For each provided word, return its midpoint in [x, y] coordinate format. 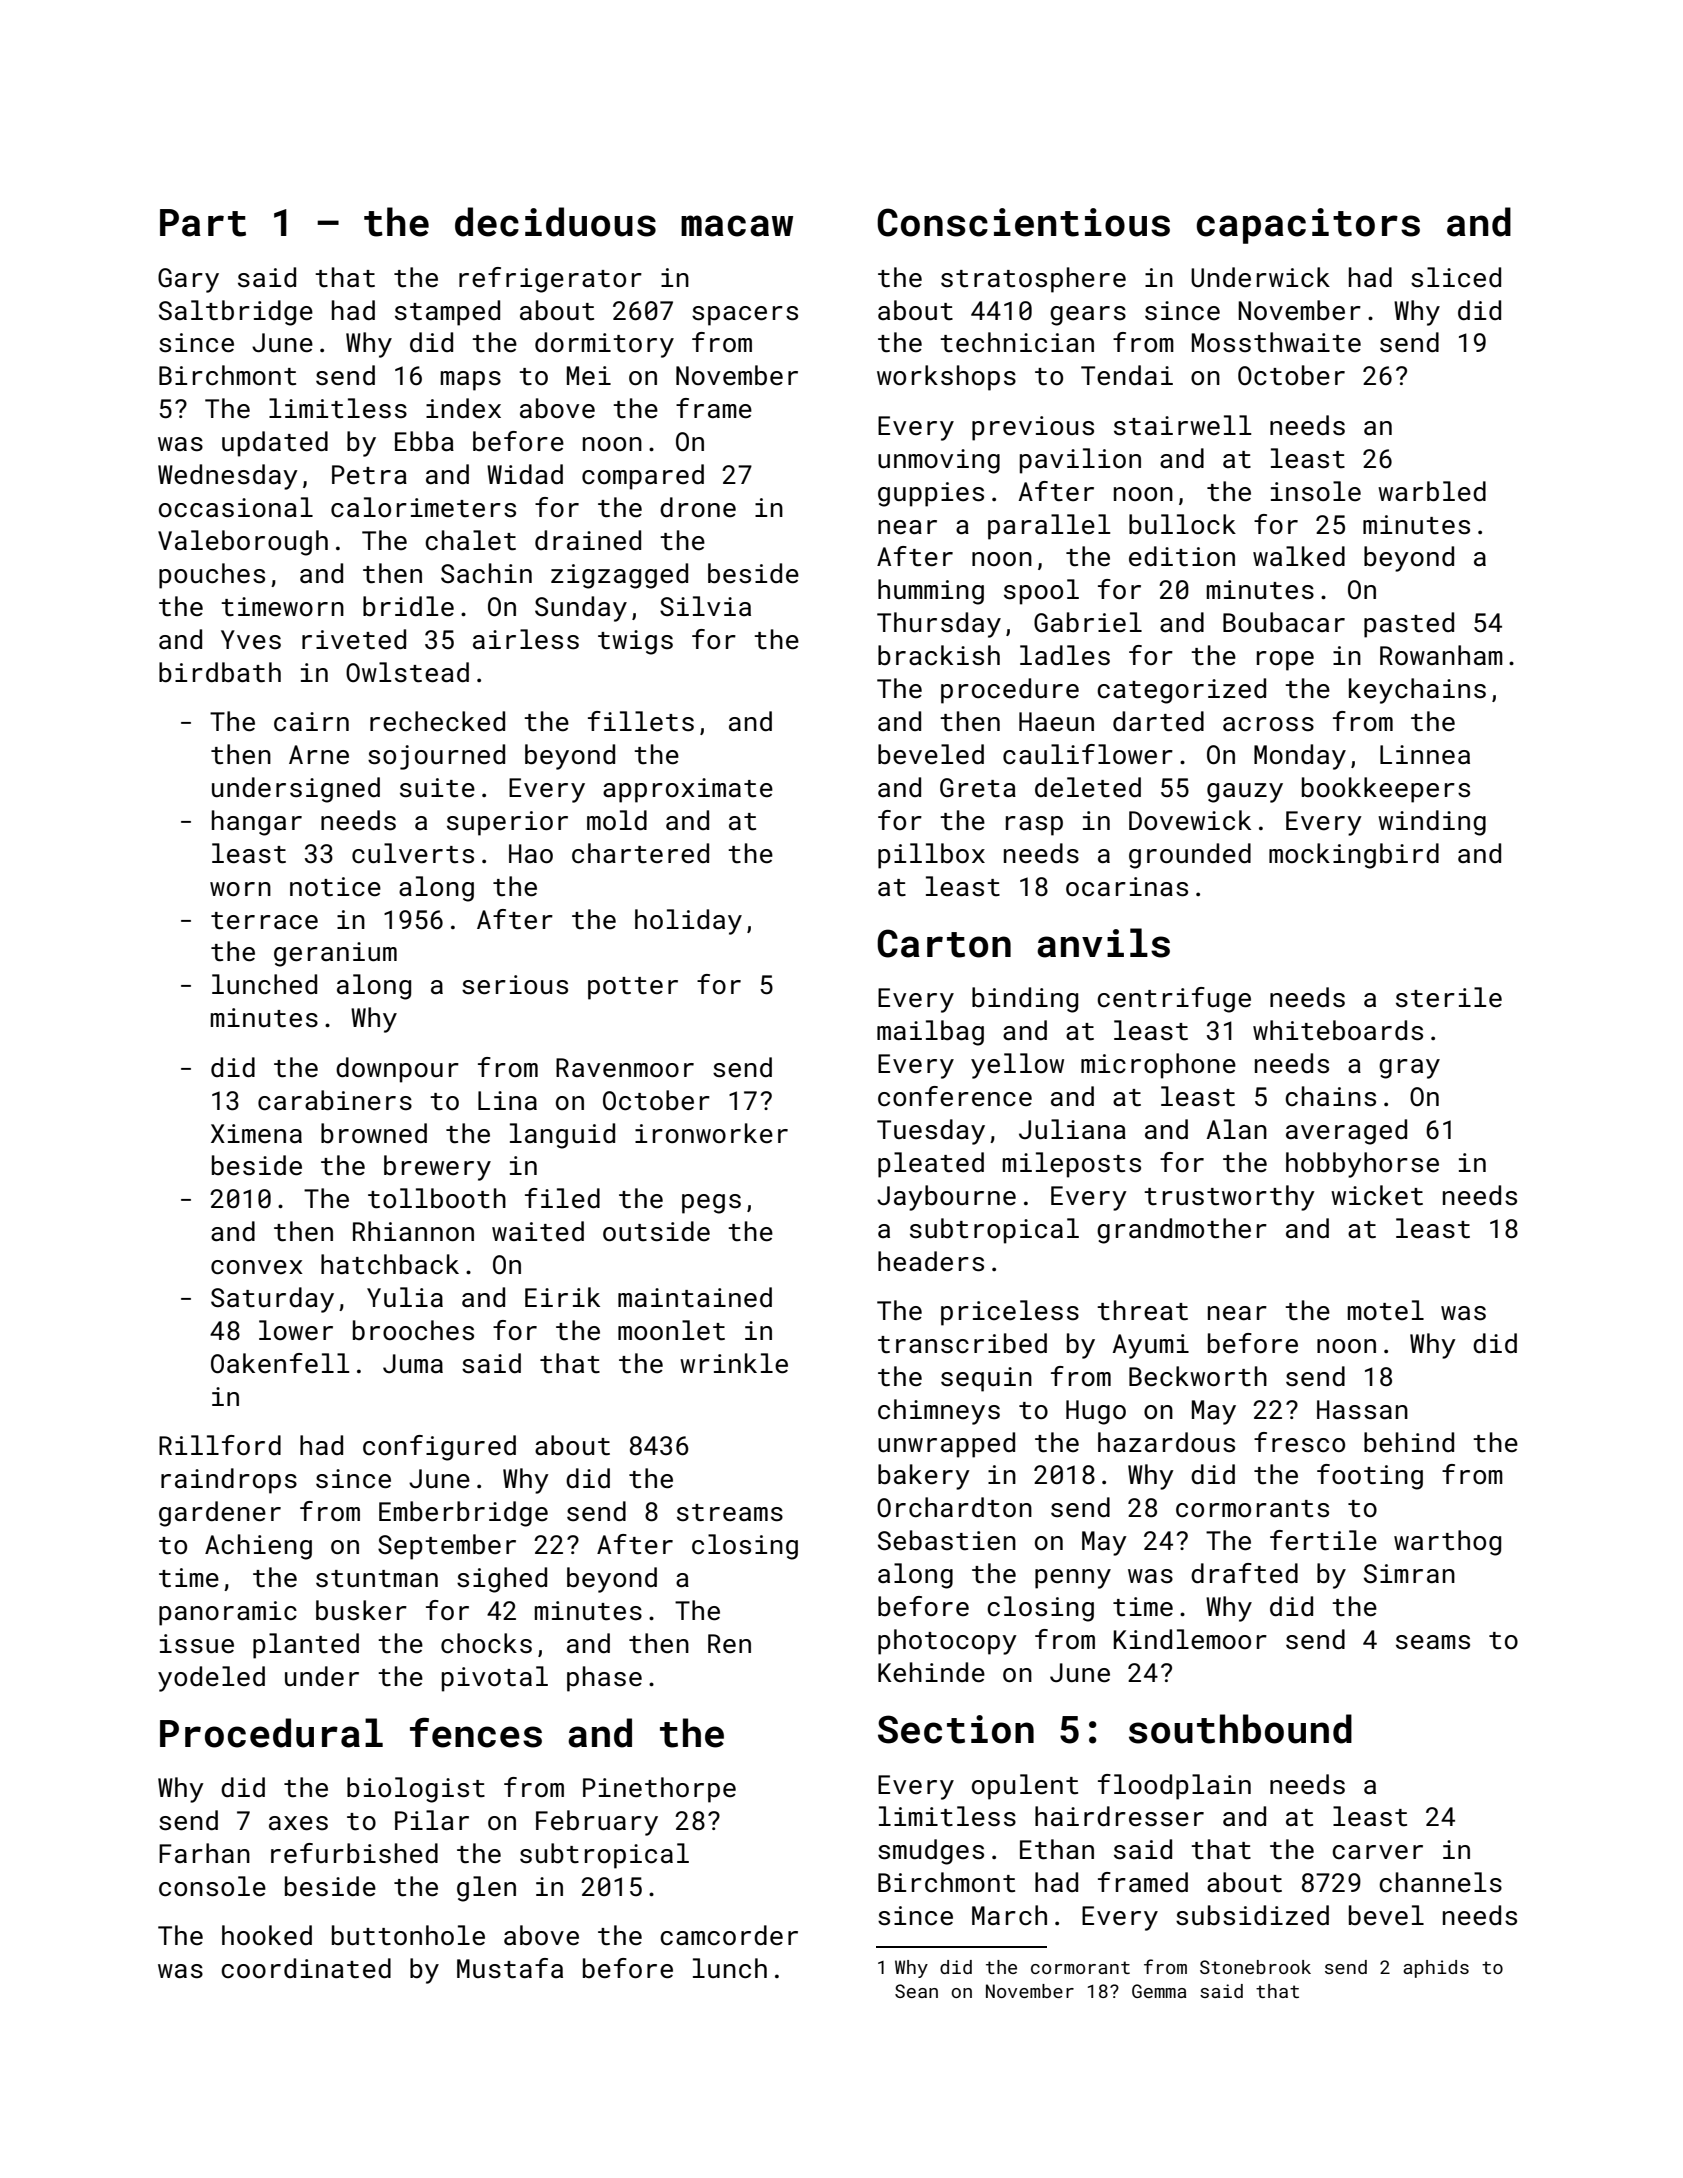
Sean [916, 1991]
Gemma [1159, 1991]
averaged [1346, 1132]
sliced [1456, 277]
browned [374, 1133]
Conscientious [1023, 222]
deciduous [555, 222]
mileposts [1072, 1165]
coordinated [306, 1968]
